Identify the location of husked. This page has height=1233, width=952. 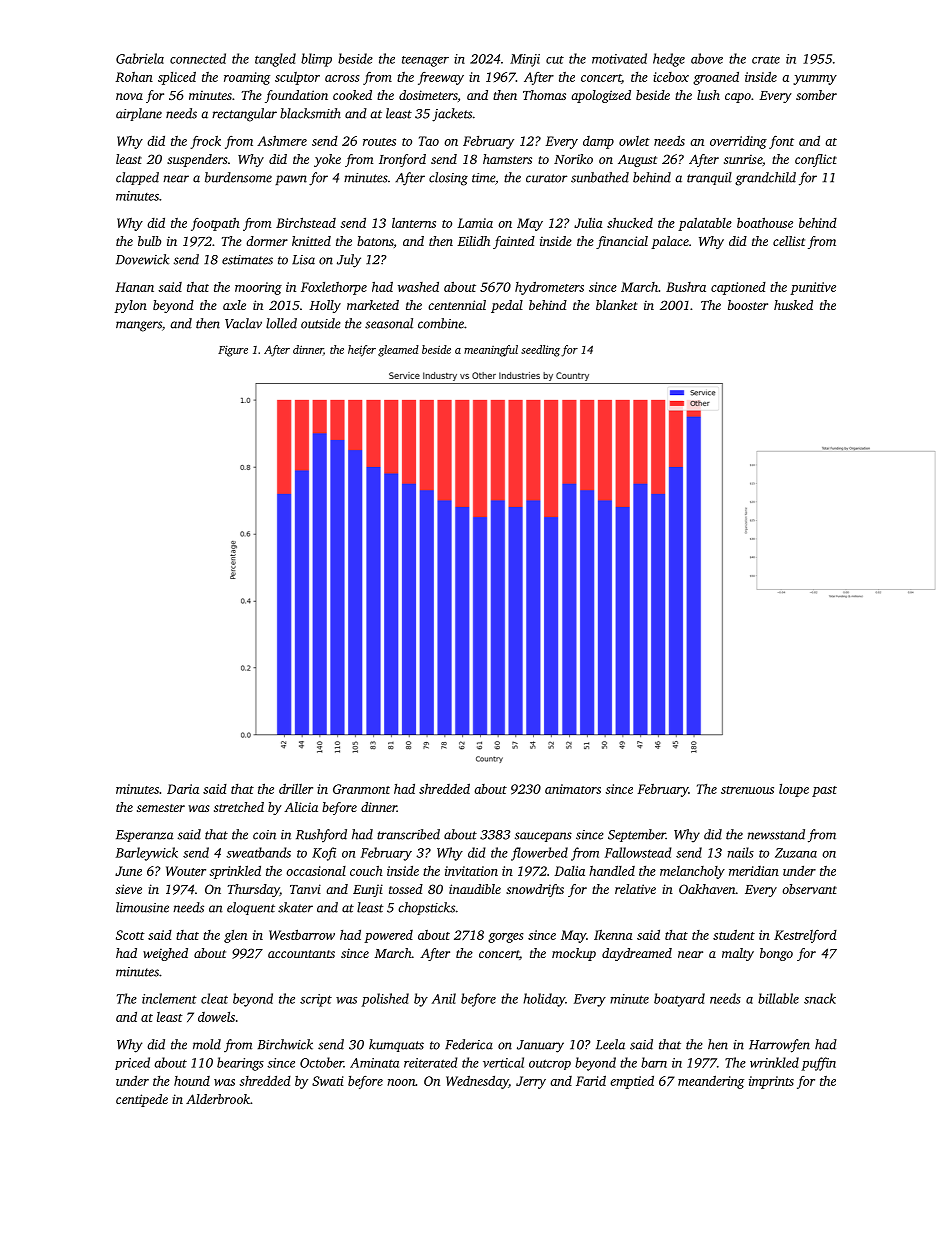
(793, 305).
